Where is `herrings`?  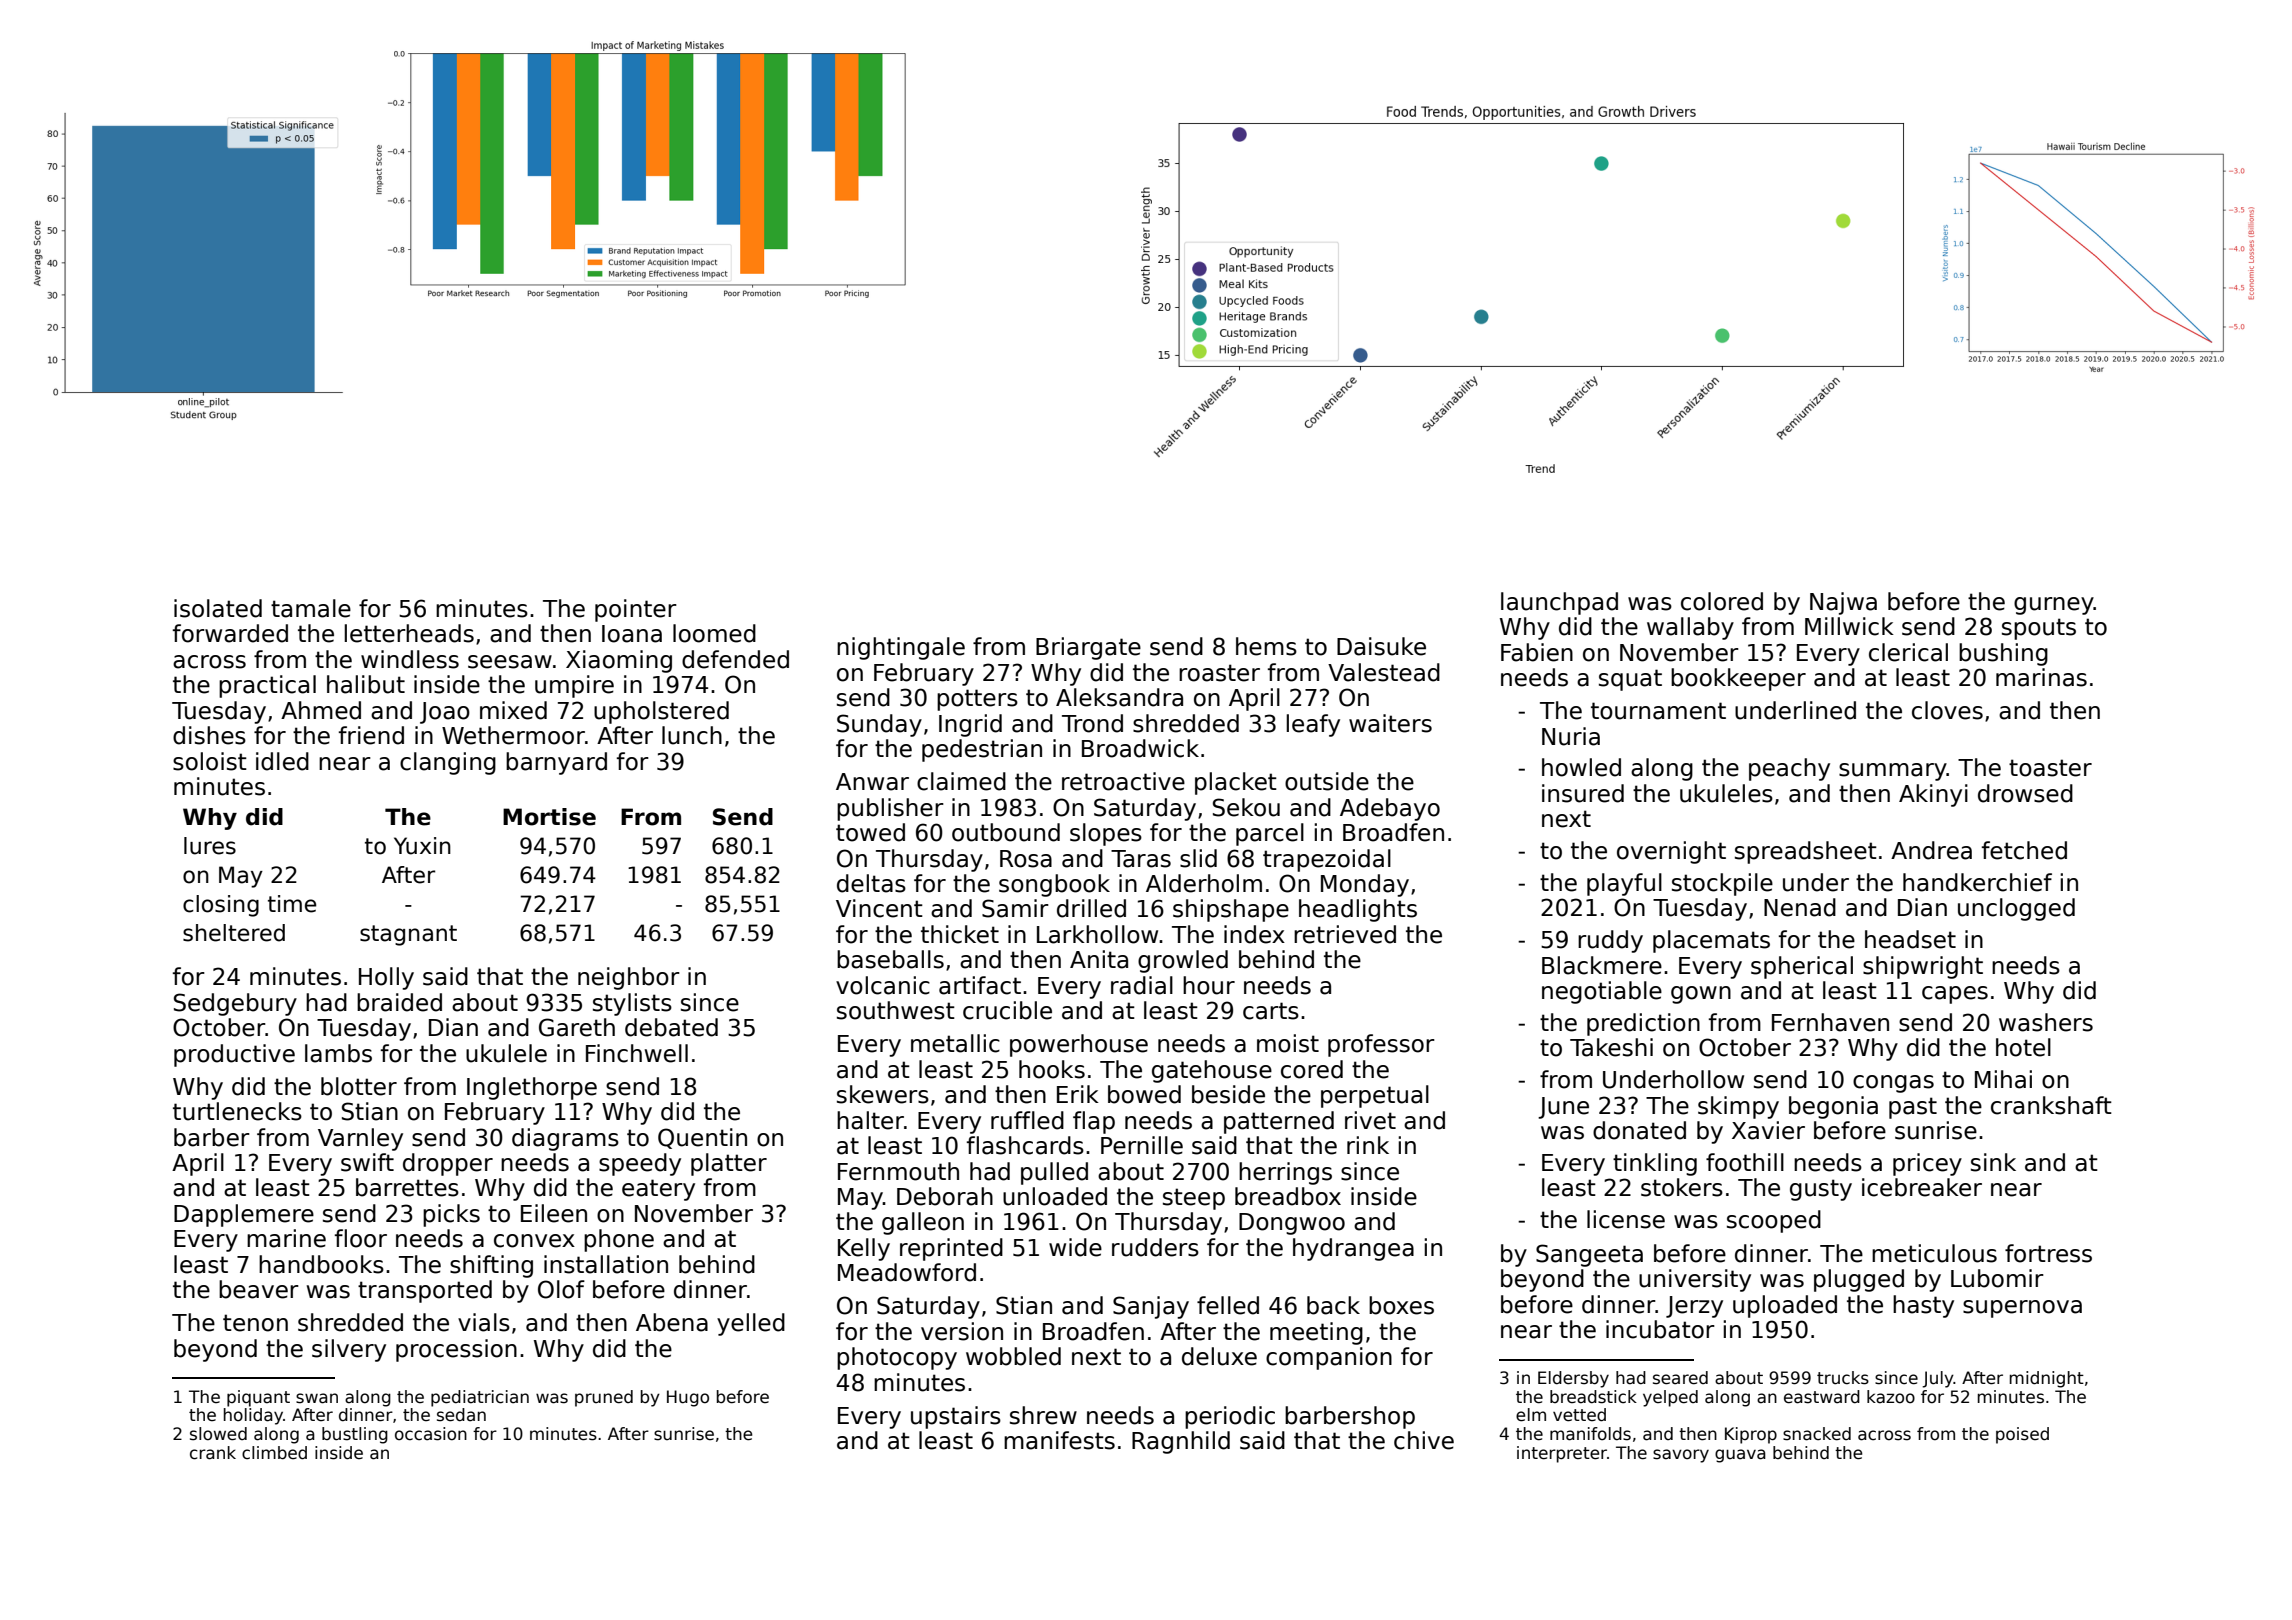 herrings is located at coordinates (1285, 1173).
